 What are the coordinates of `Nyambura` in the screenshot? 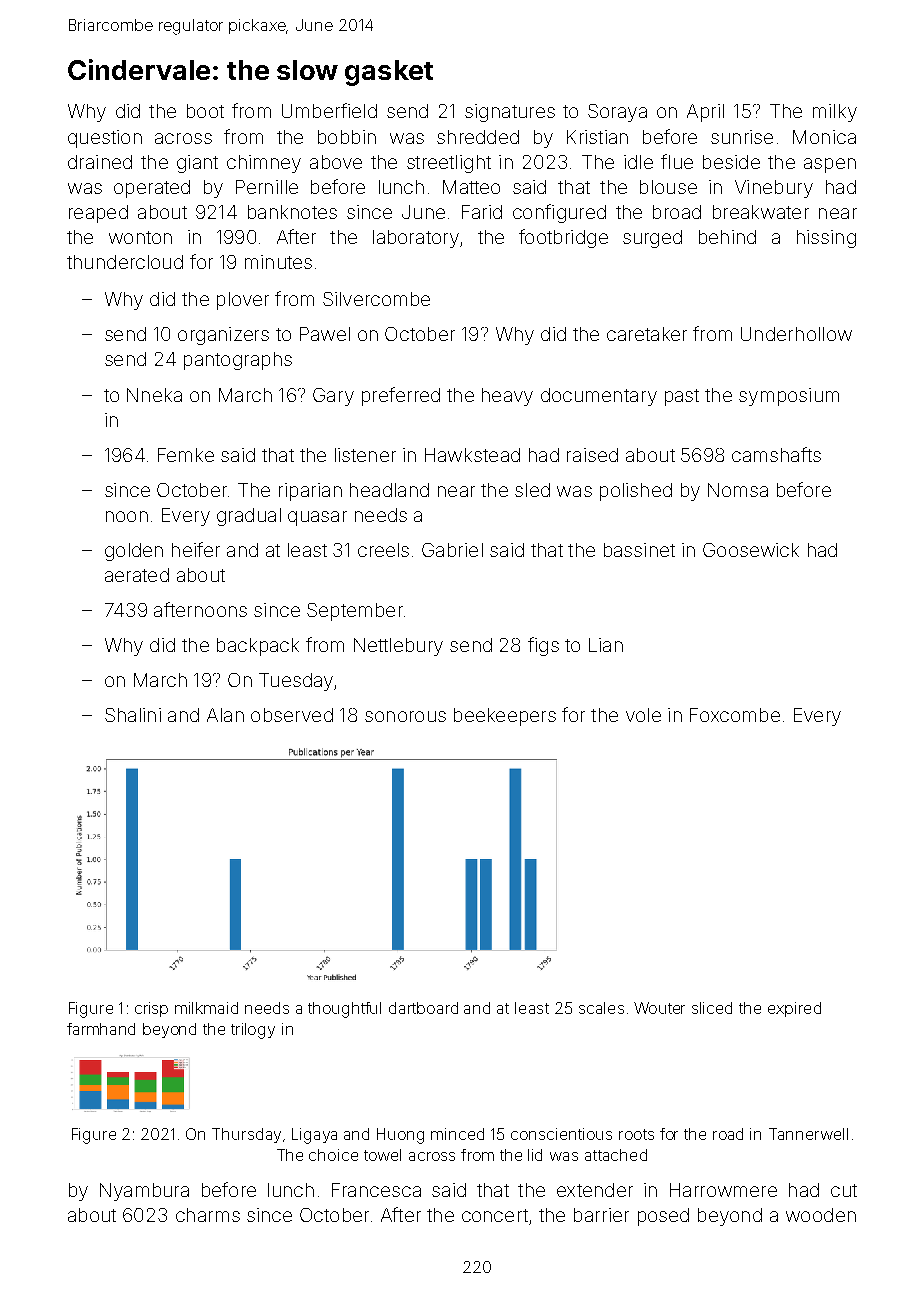 It's located at (144, 1192).
